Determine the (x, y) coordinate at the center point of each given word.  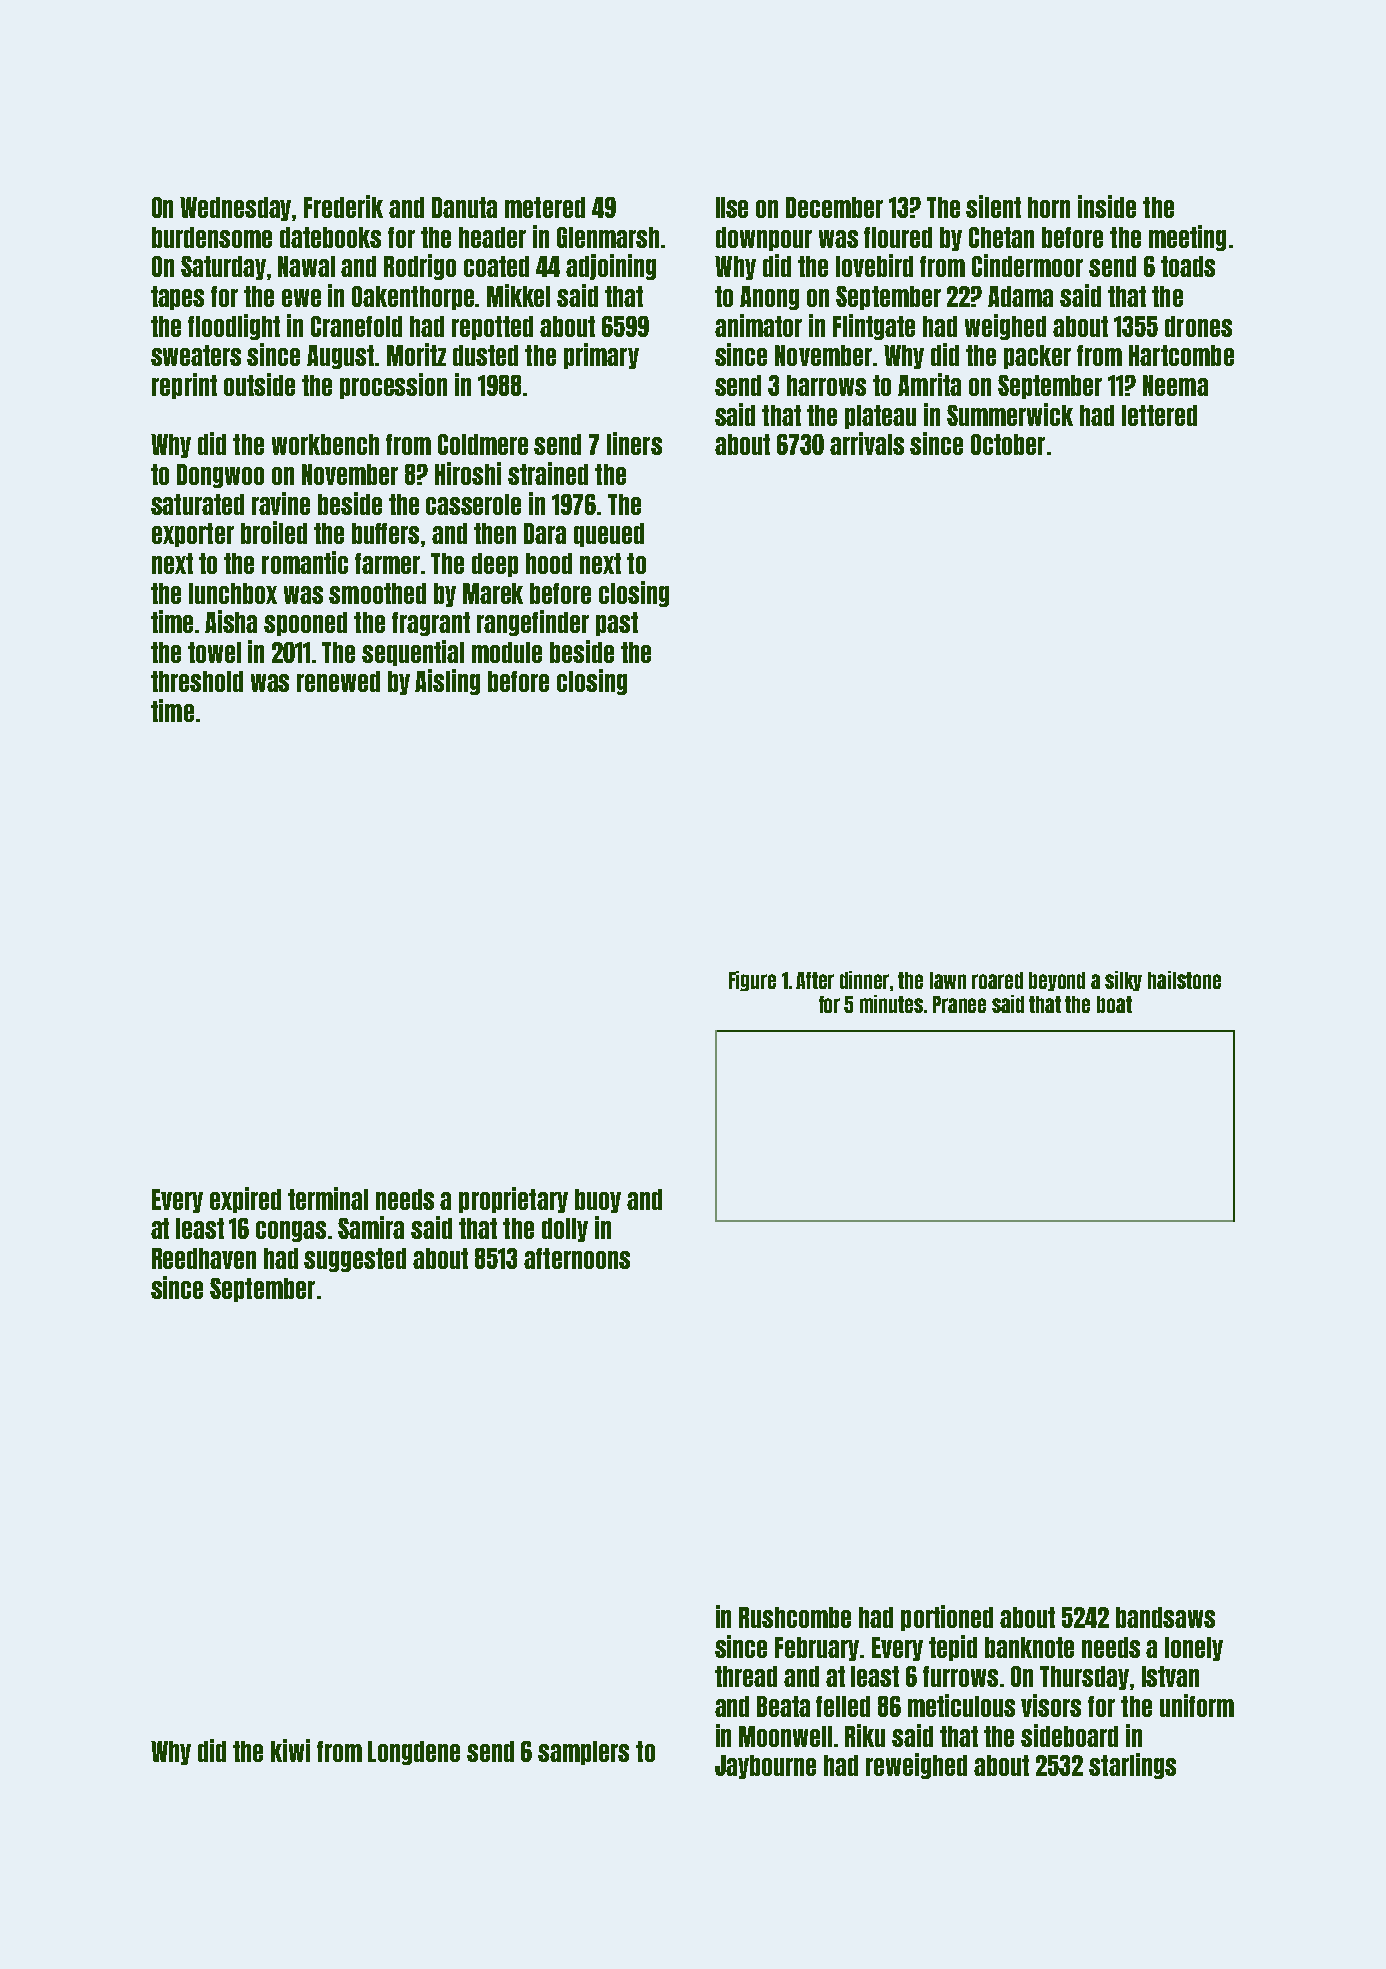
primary (601, 356)
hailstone (1184, 980)
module (507, 652)
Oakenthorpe (413, 298)
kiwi (290, 1750)
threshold (197, 681)
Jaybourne (765, 1767)
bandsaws (1165, 1617)
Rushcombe (795, 1617)
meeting (1187, 238)
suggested (355, 1260)
